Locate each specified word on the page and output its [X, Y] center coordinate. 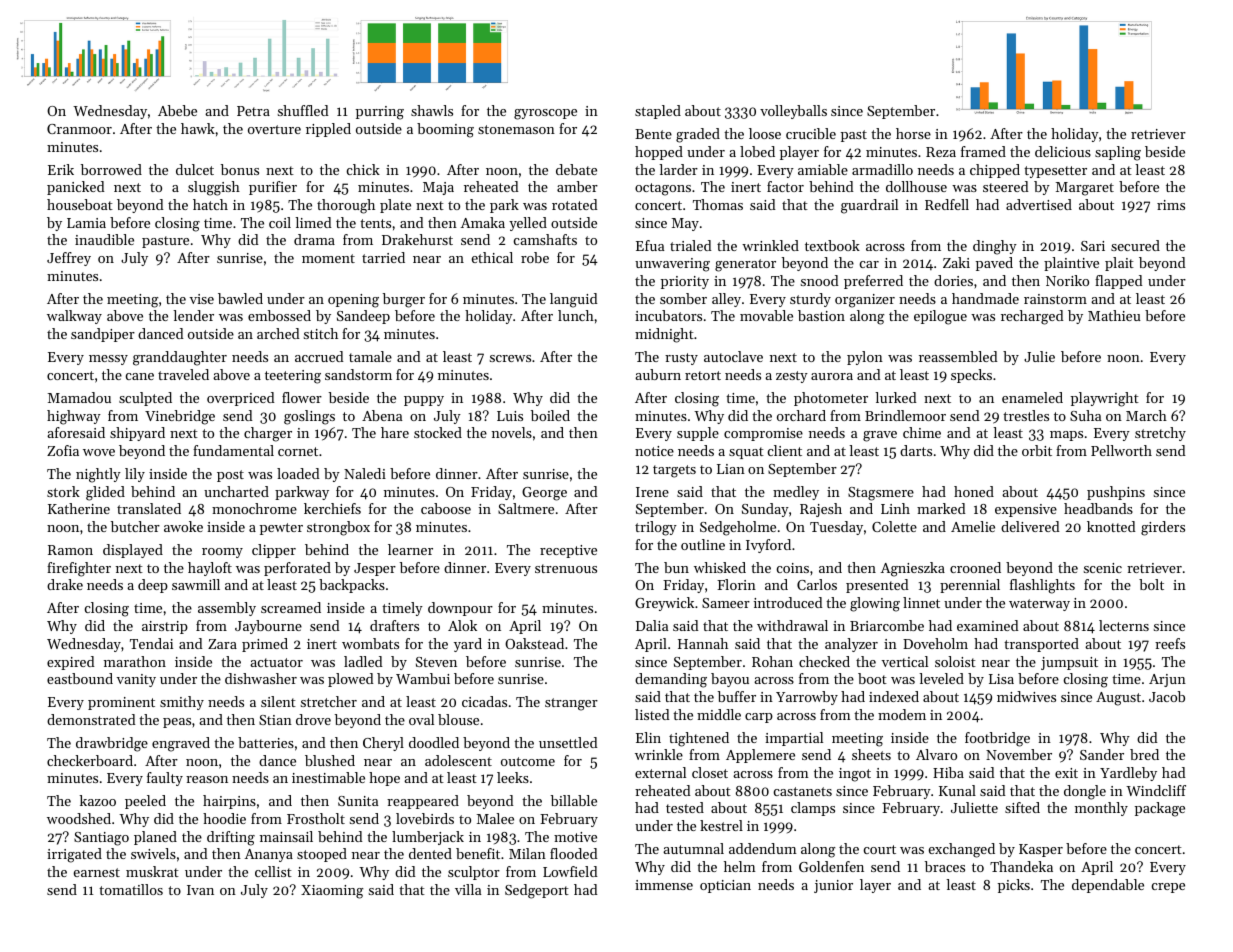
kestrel [721, 825]
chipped [995, 171]
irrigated [74, 855]
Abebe [177, 110]
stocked [438, 432]
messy [108, 360]
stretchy [1160, 434]
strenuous [566, 568]
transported [1041, 645]
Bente [653, 134]
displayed [133, 551]
